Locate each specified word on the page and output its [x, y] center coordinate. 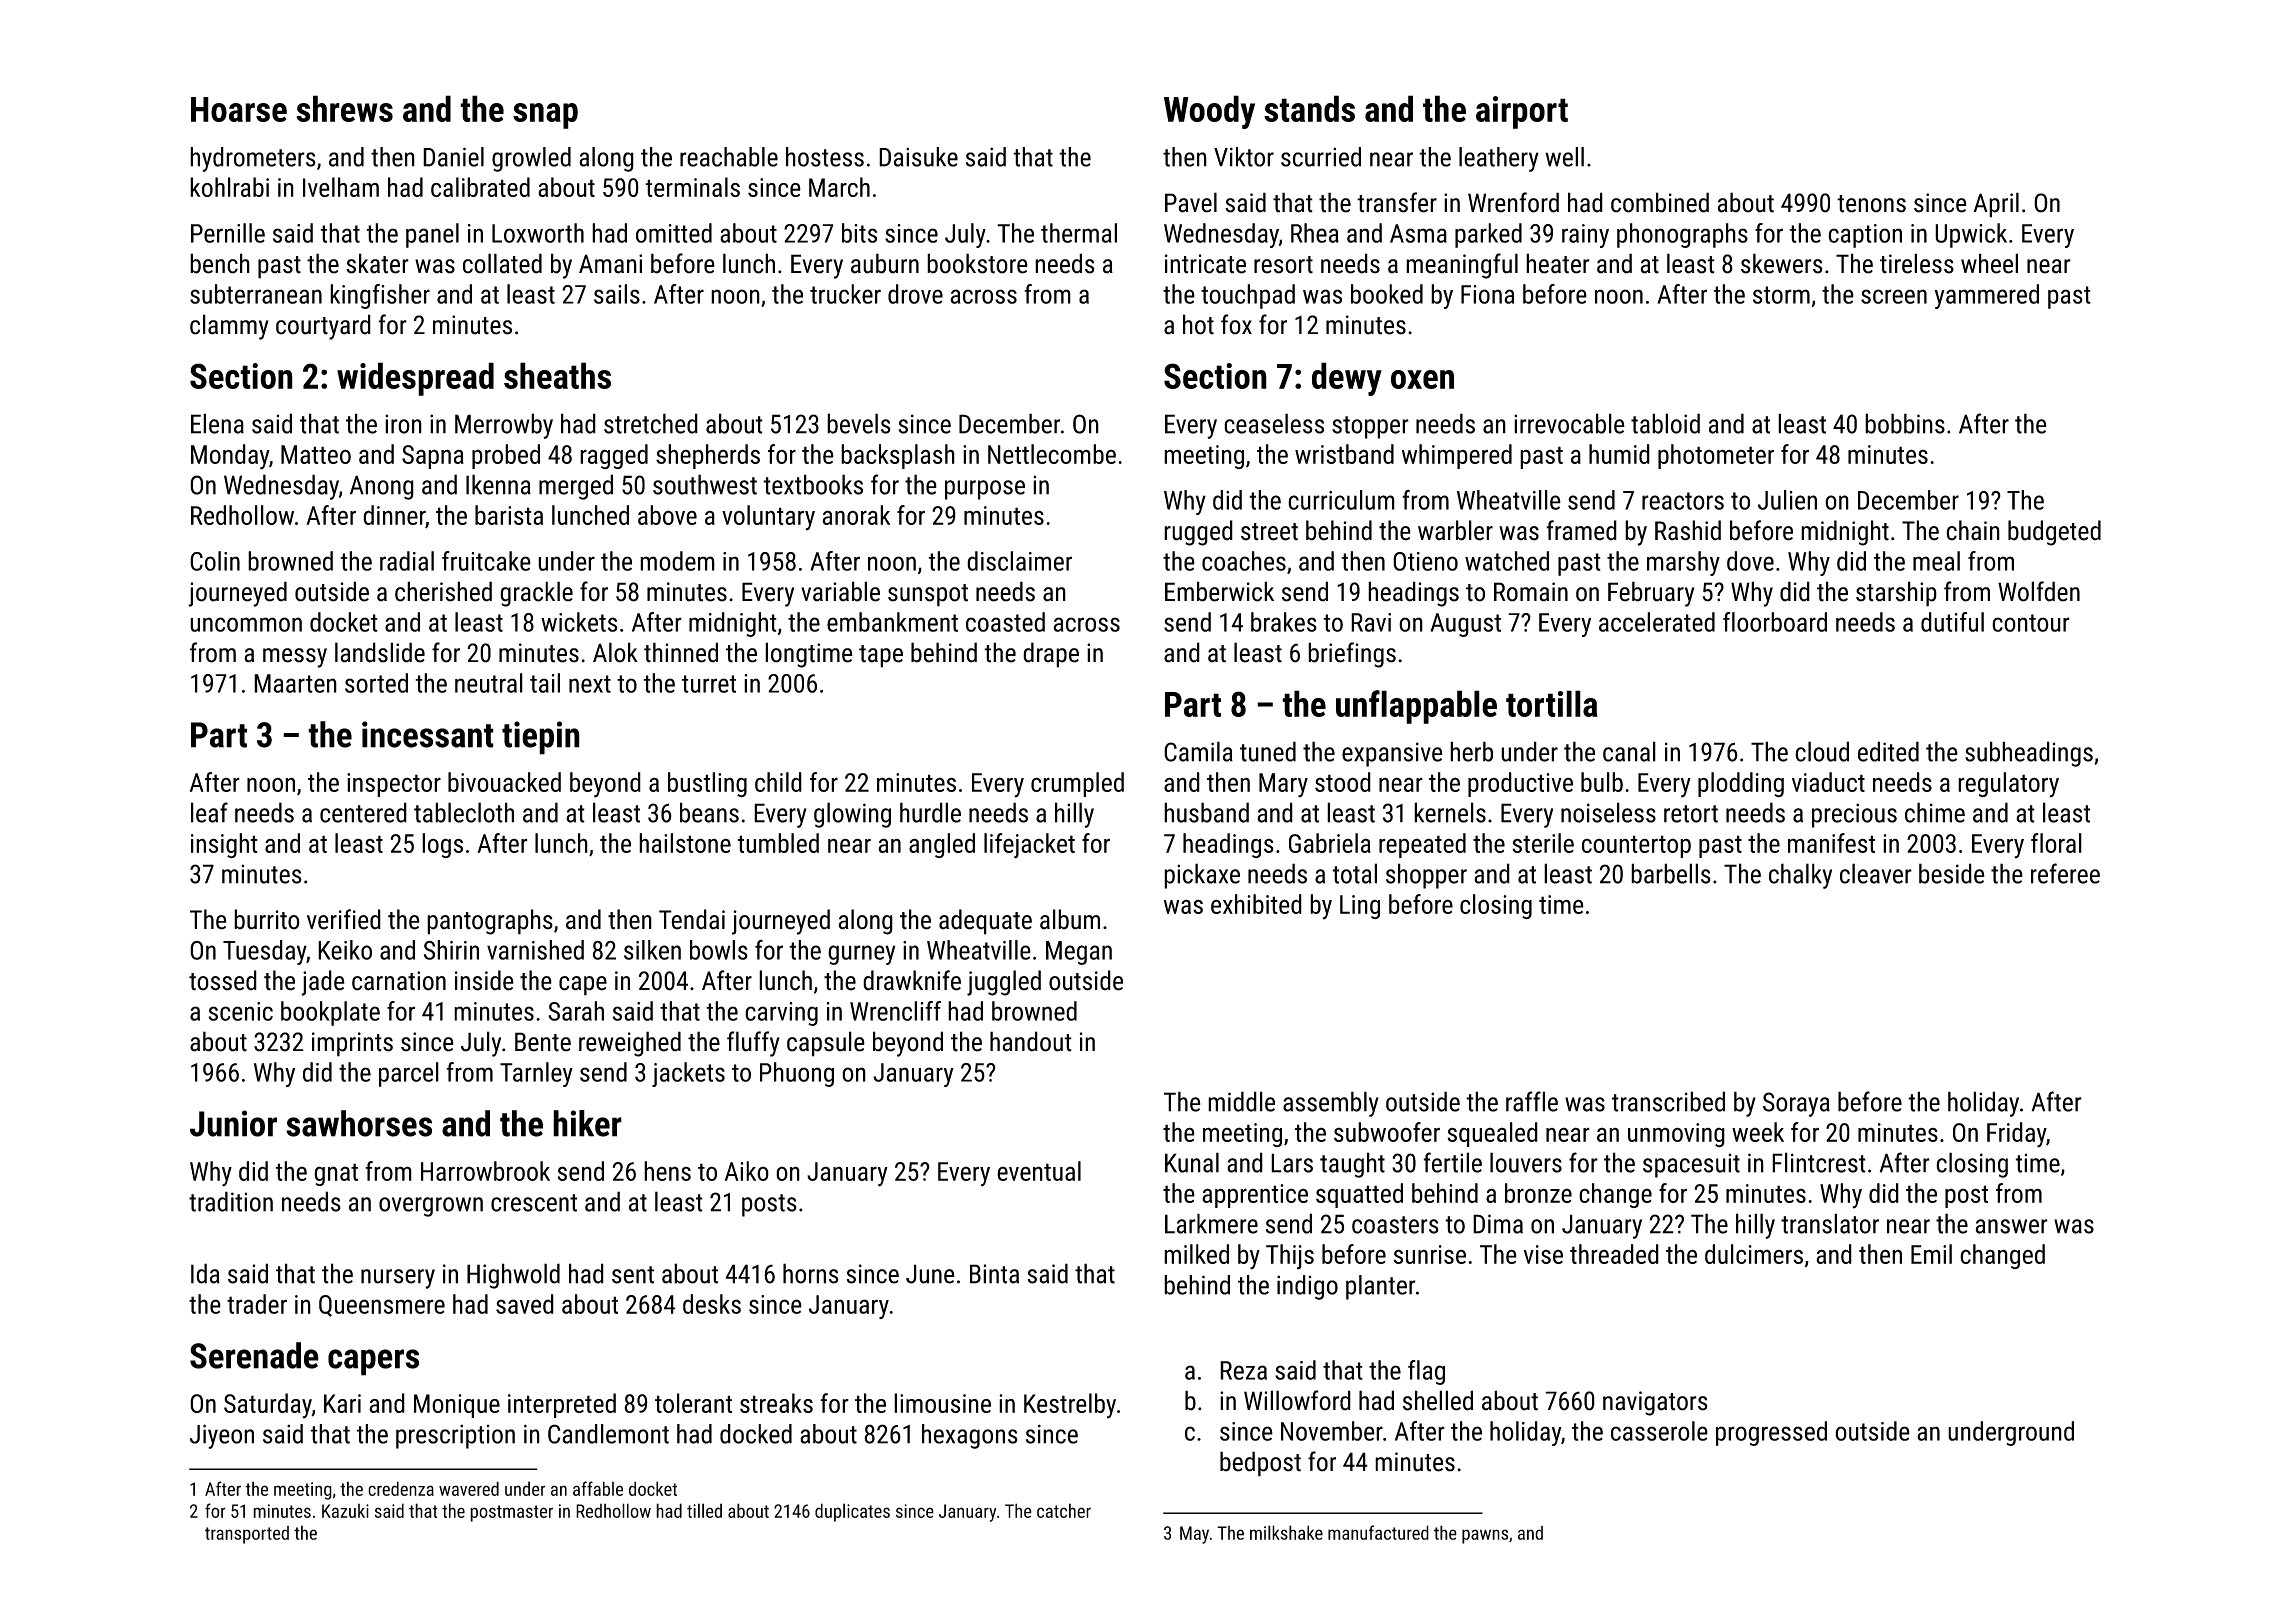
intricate [1205, 264]
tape [881, 656]
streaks [776, 1403]
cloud [1822, 751]
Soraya [1796, 1104]
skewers [1782, 263]
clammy [229, 327]
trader [257, 1304]
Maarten [295, 683]
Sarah [576, 1011]
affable [598, 1488]
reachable [729, 157]
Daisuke [918, 157]
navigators [1655, 1403]
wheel [1989, 263]
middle [1241, 1101]
